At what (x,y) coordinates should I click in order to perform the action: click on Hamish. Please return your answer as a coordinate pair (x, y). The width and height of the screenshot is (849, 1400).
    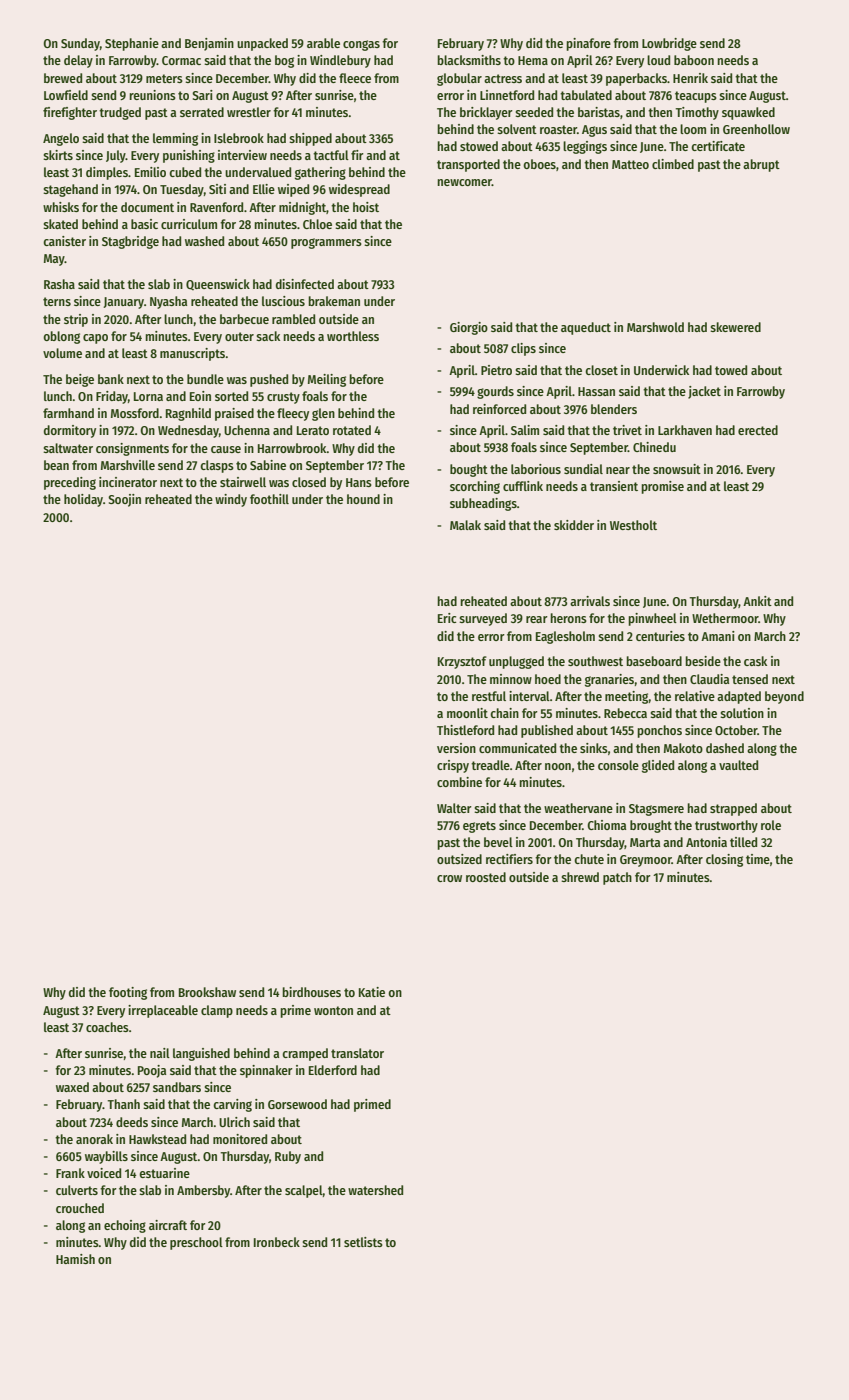
    Looking at the image, I should click on (75, 1259).
